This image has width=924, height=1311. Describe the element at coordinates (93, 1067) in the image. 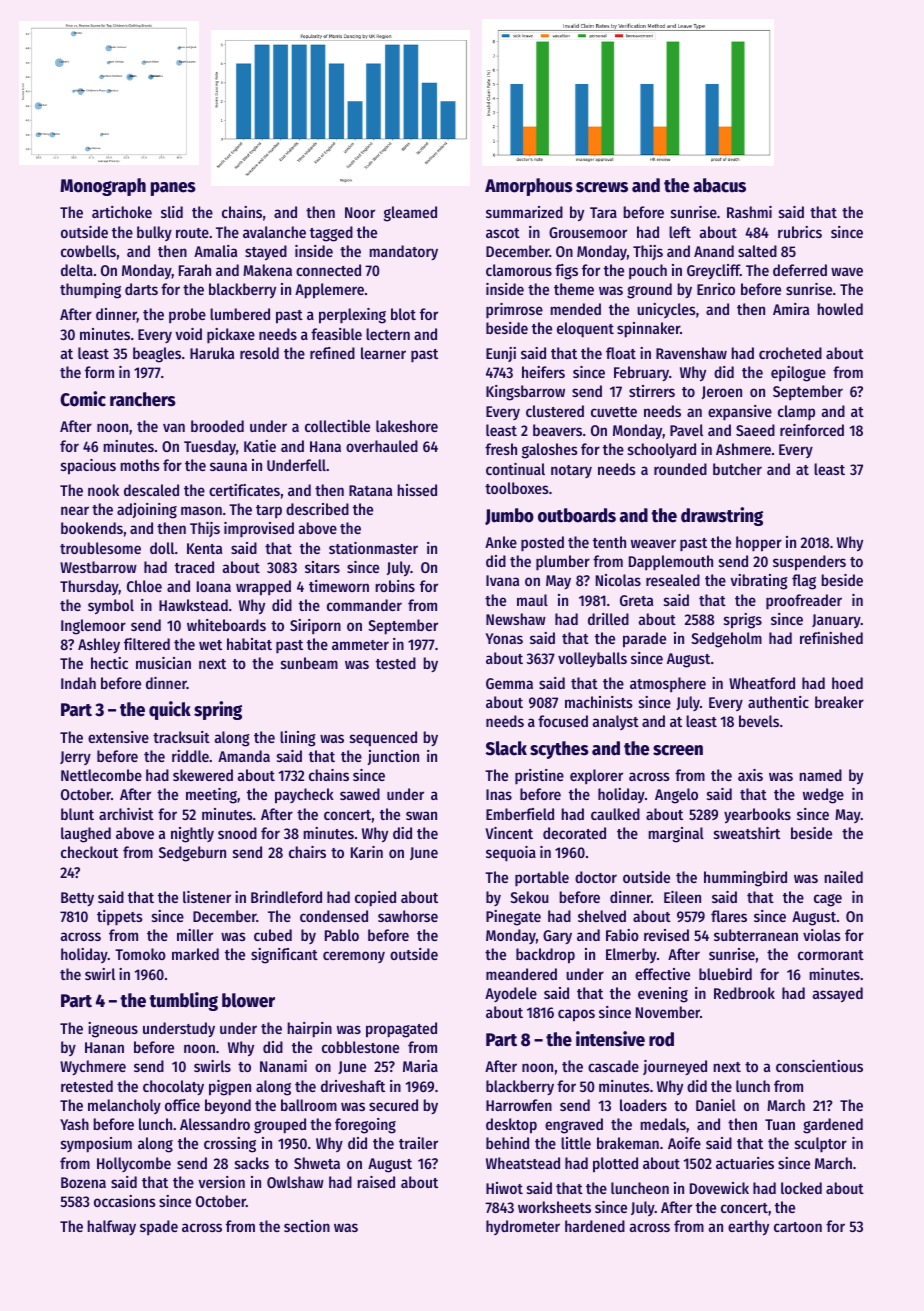

I see `Wychmere` at that location.
